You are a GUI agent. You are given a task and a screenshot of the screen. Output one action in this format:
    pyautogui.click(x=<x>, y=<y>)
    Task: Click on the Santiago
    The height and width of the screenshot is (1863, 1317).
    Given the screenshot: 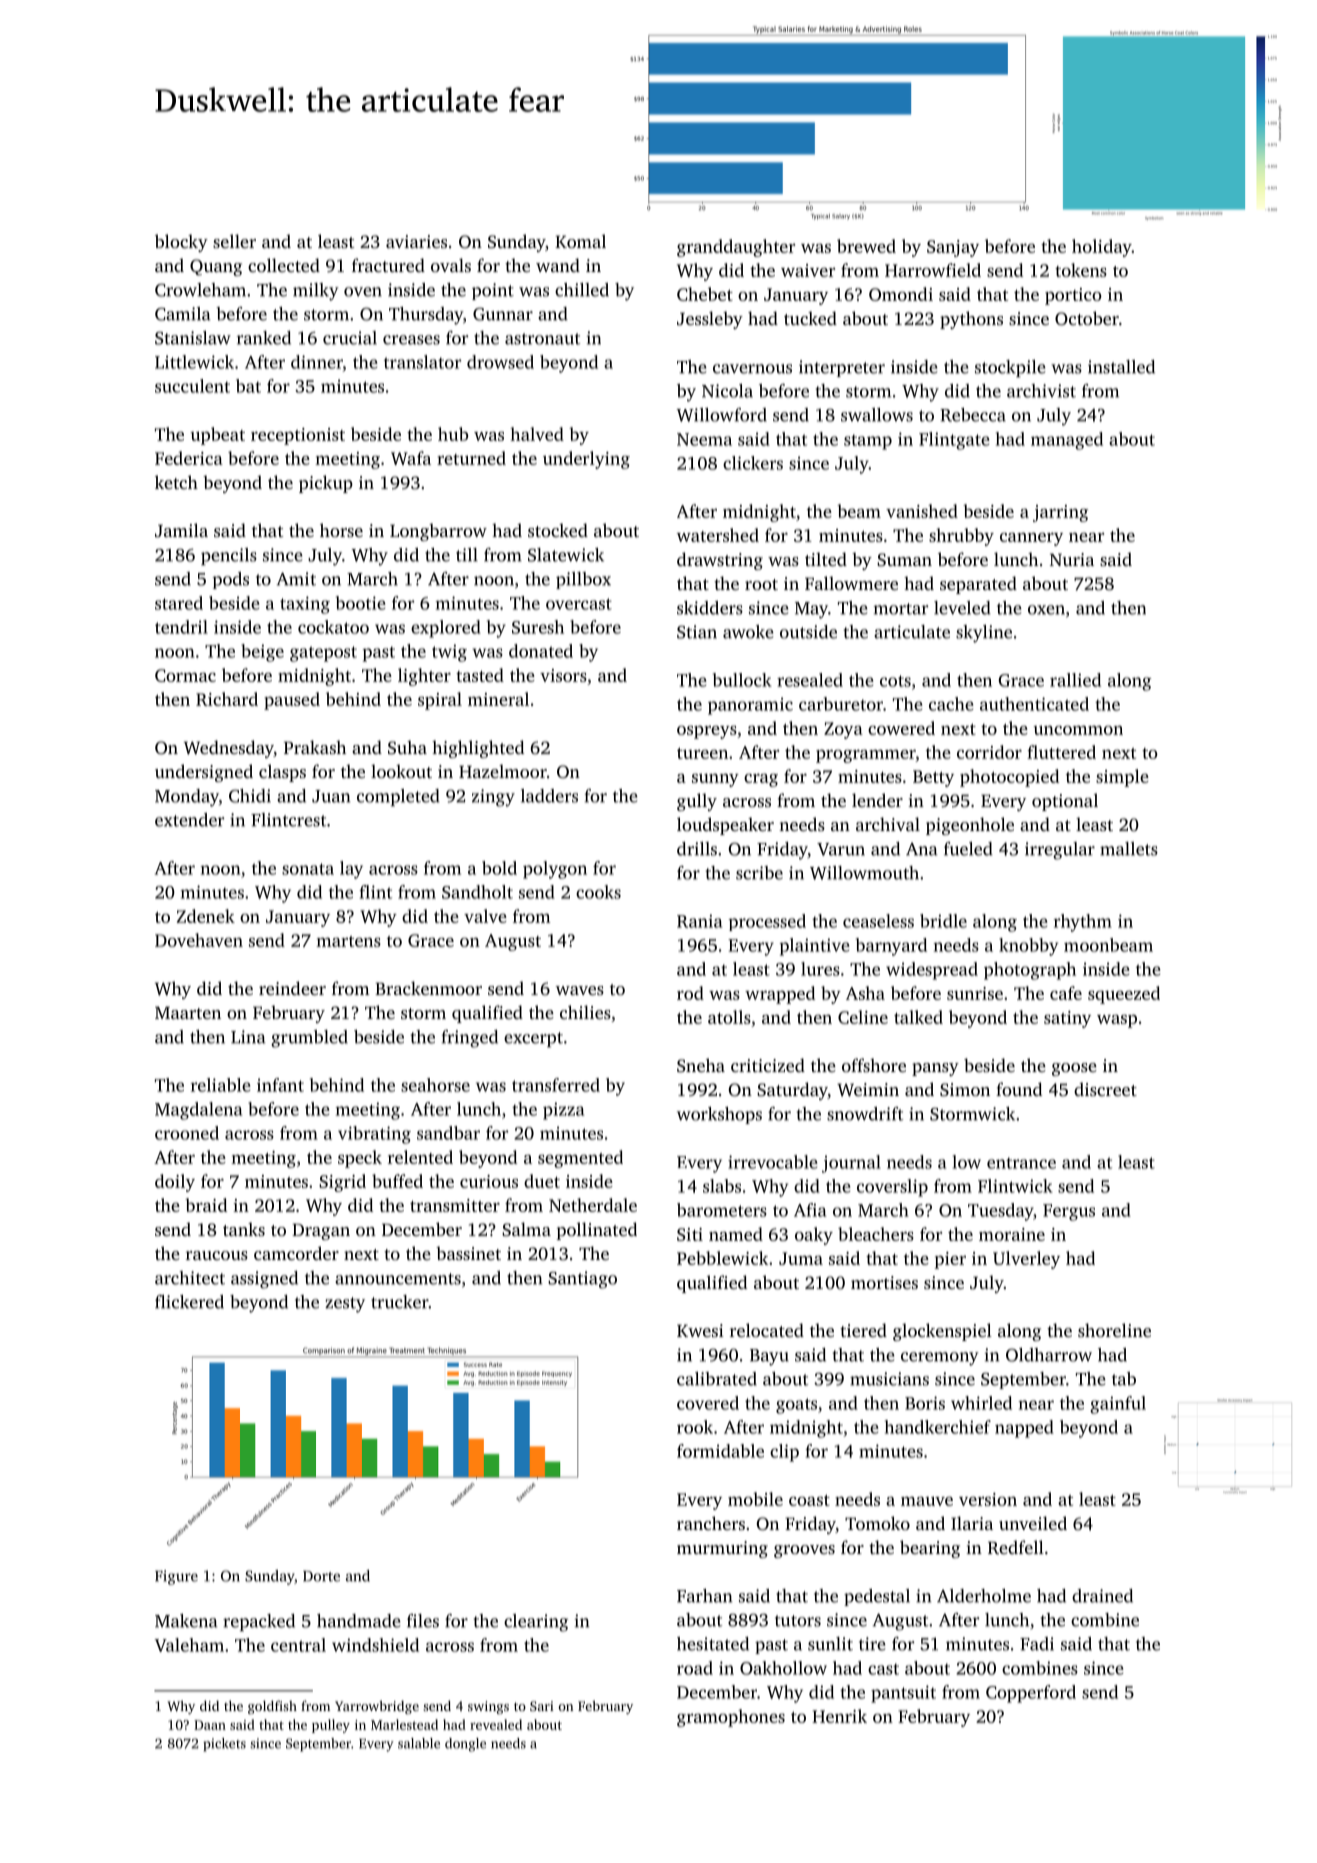 What is the action you would take?
    pyautogui.click(x=582, y=1280)
